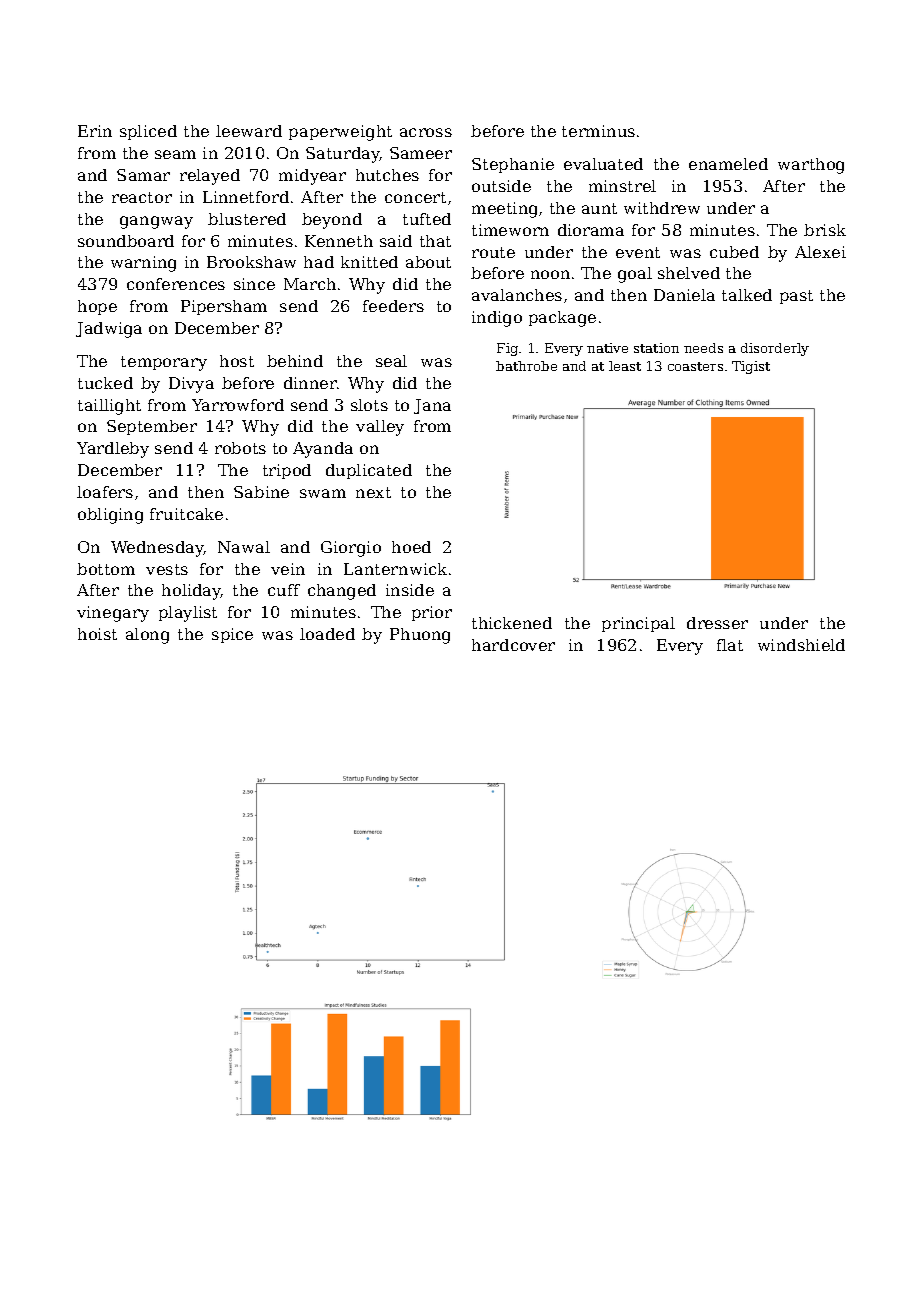  Describe the element at coordinates (148, 132) in the screenshot. I see `spliced` at that location.
